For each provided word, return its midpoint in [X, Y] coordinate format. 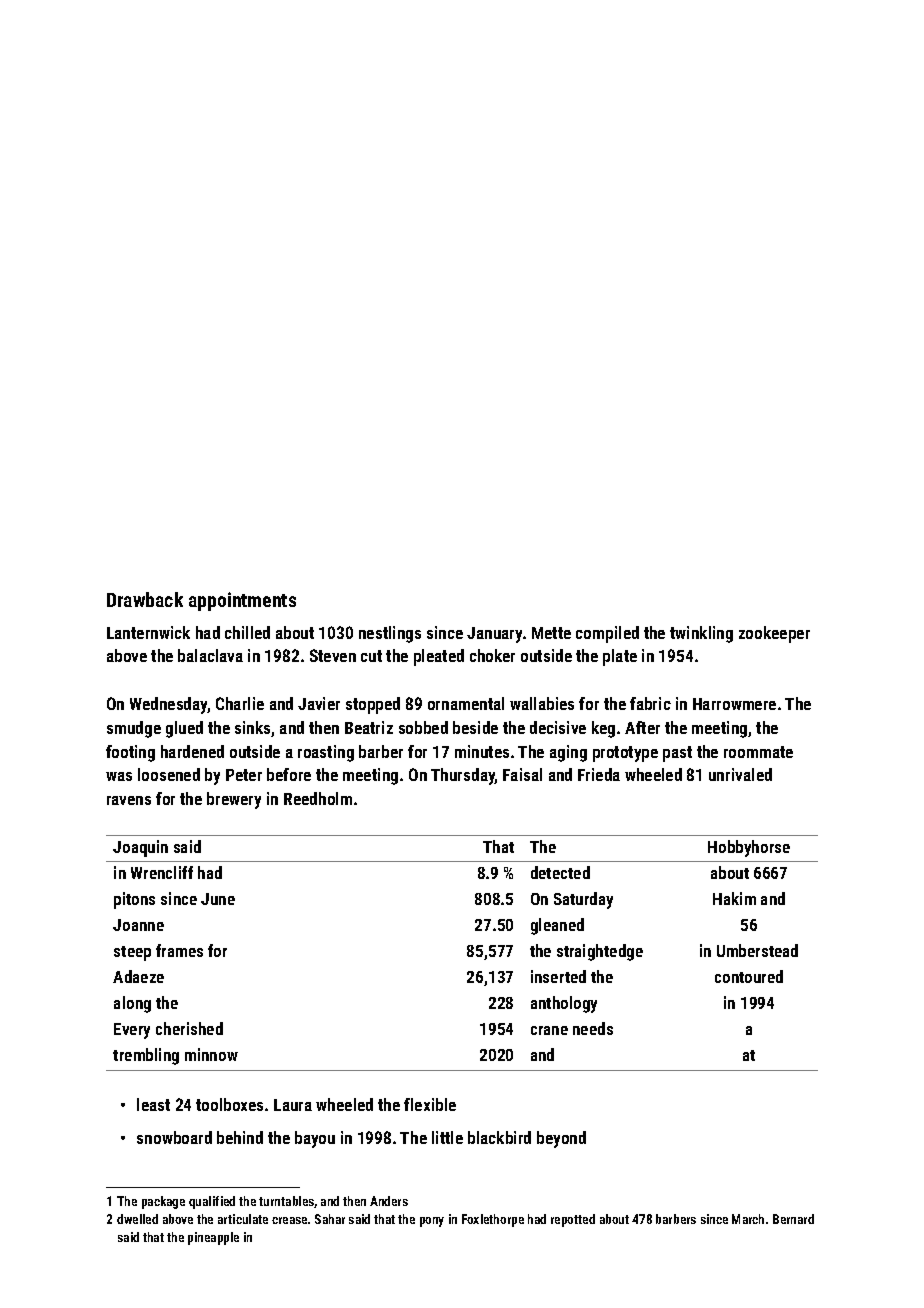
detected [560, 872]
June [218, 899]
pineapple [213, 1238]
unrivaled [740, 774]
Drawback [145, 599]
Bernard [793, 1219]
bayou [315, 1139]
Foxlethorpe [493, 1220]
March [748, 1219]
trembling [146, 1056]
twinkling [701, 634]
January [494, 635]
